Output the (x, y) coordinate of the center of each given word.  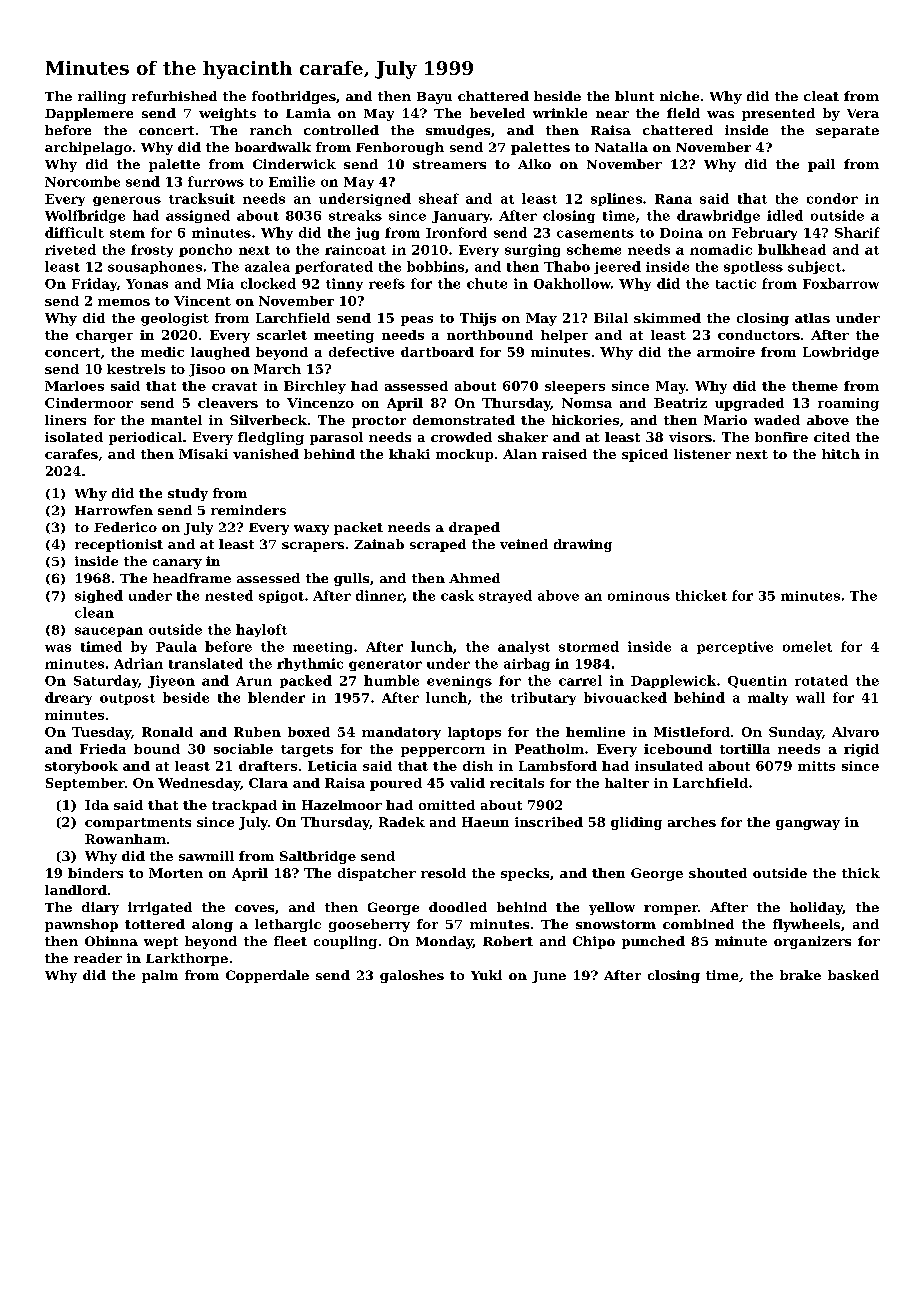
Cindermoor (89, 403)
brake (800, 975)
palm (160, 976)
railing (102, 97)
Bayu (434, 98)
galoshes (412, 976)
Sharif (857, 232)
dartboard (437, 352)
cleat (821, 96)
